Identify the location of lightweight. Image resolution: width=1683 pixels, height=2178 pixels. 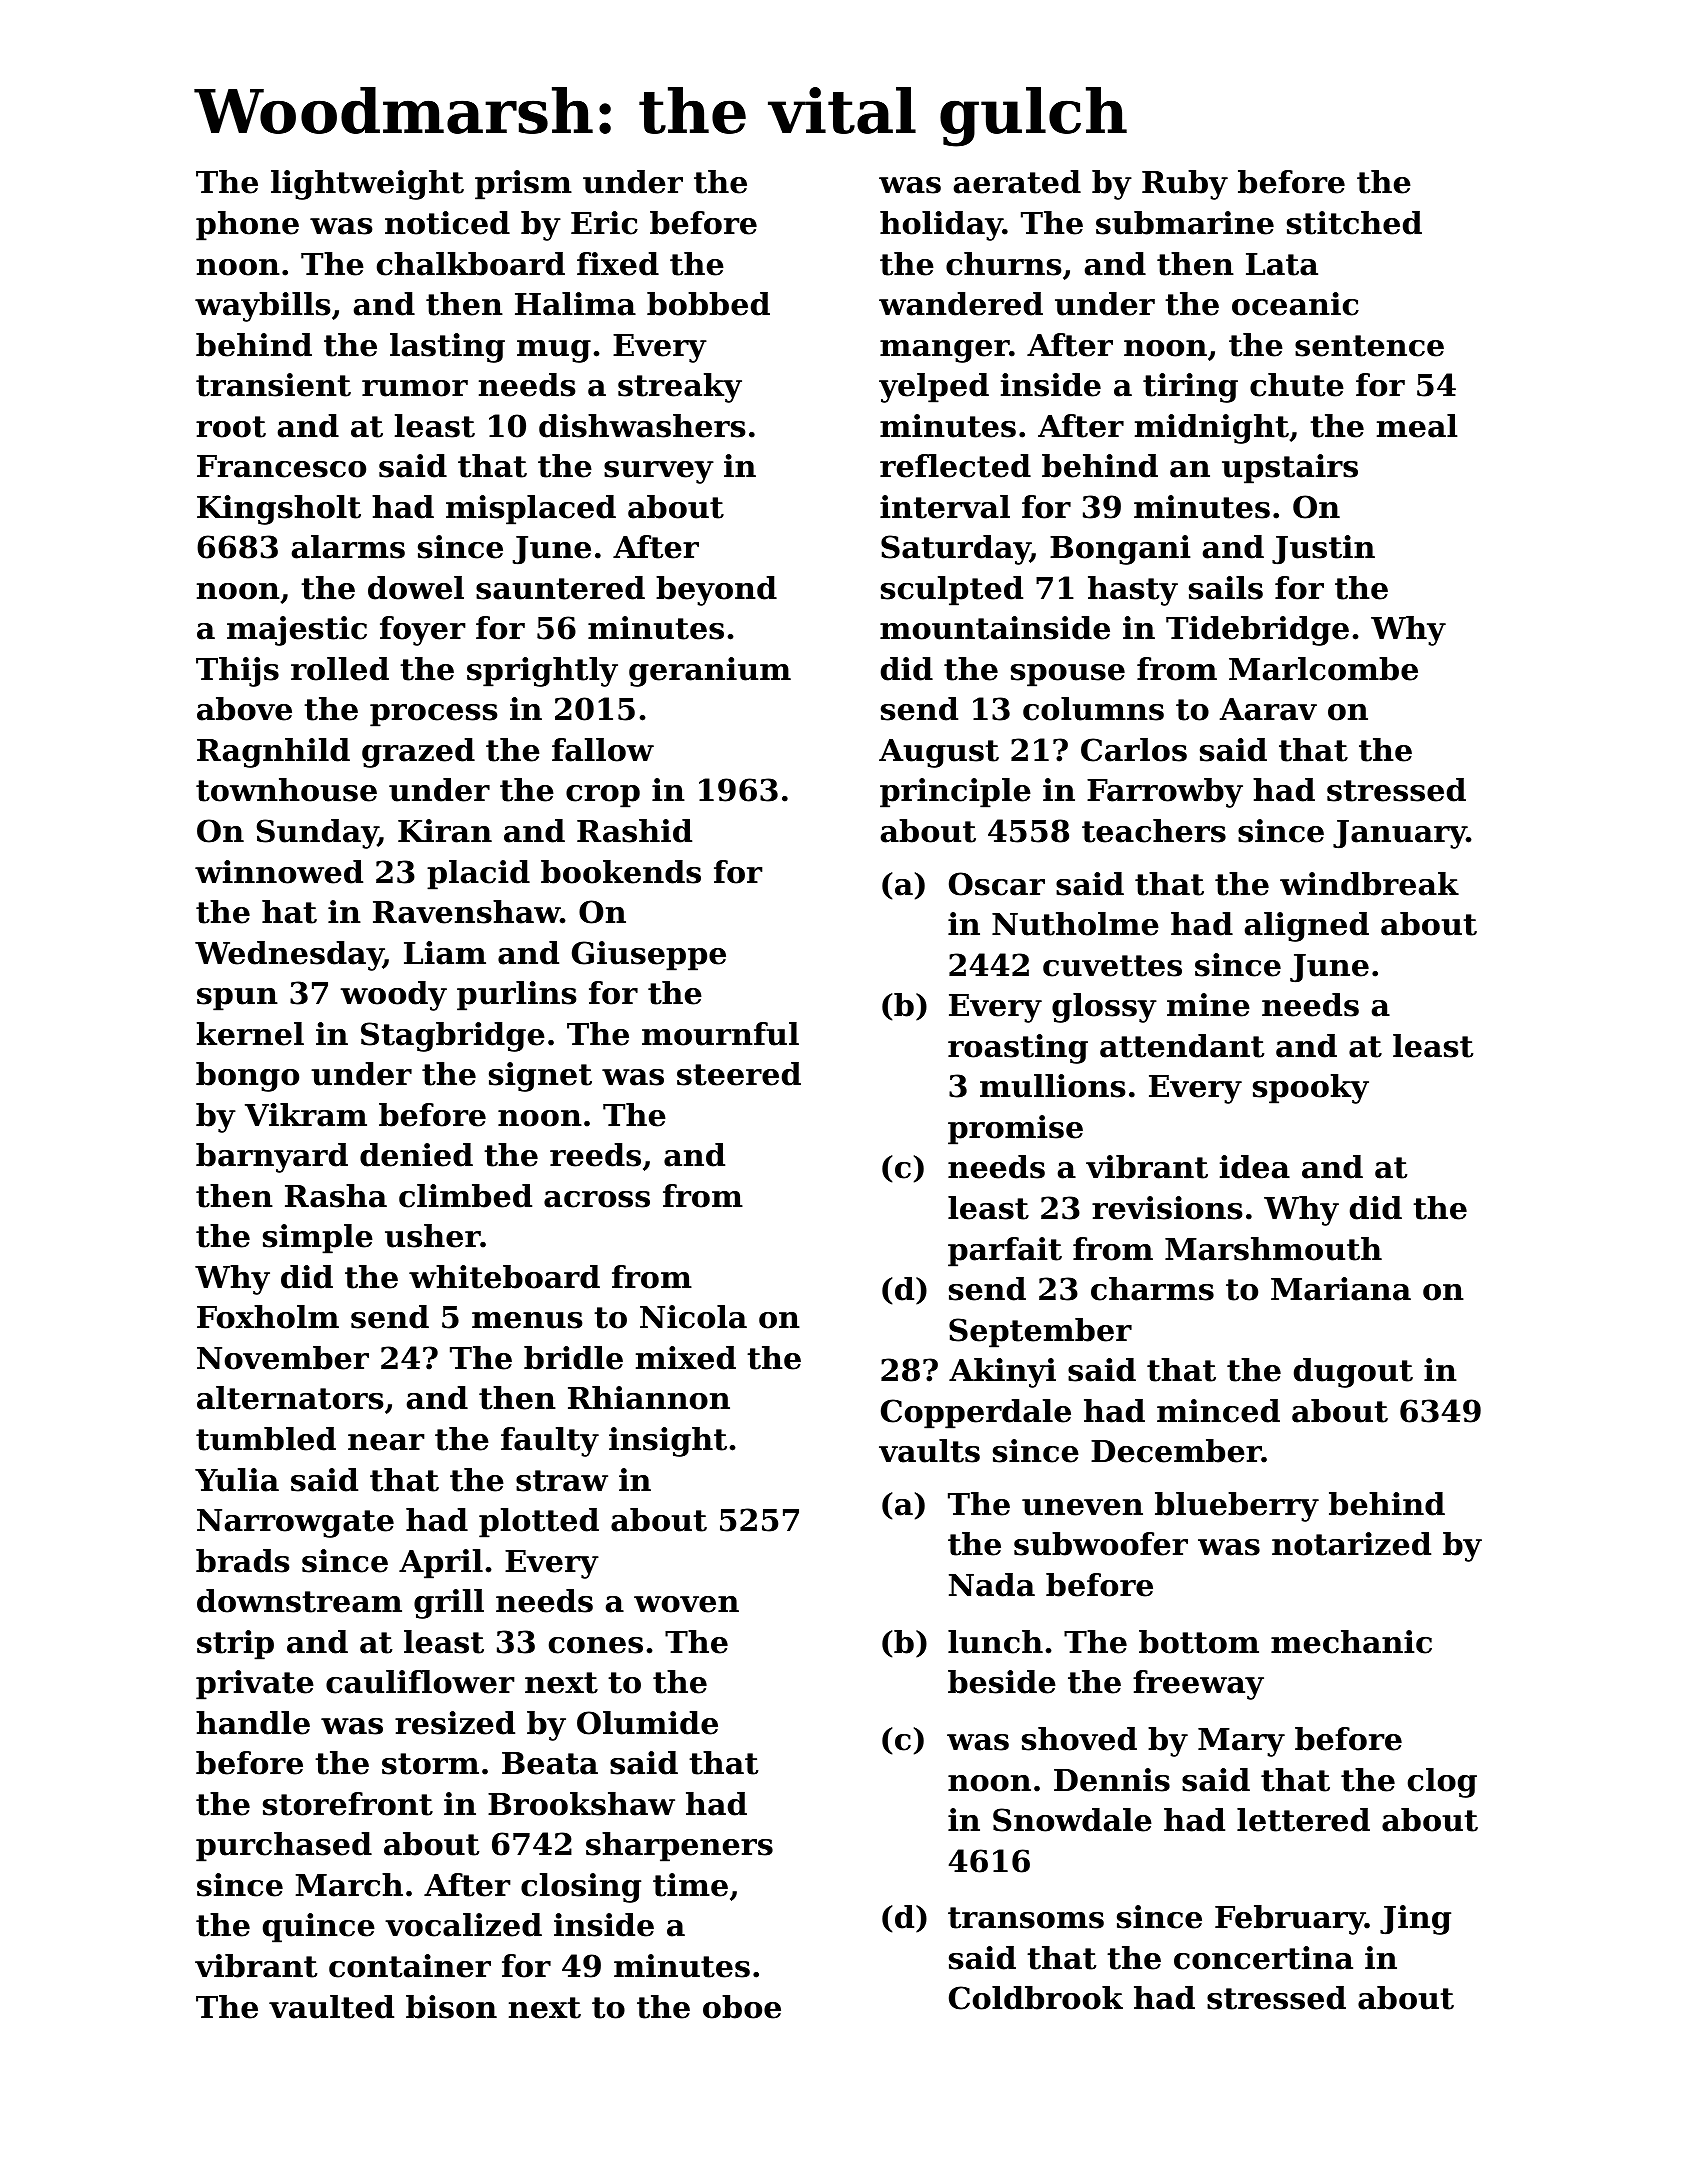
(367, 185).
